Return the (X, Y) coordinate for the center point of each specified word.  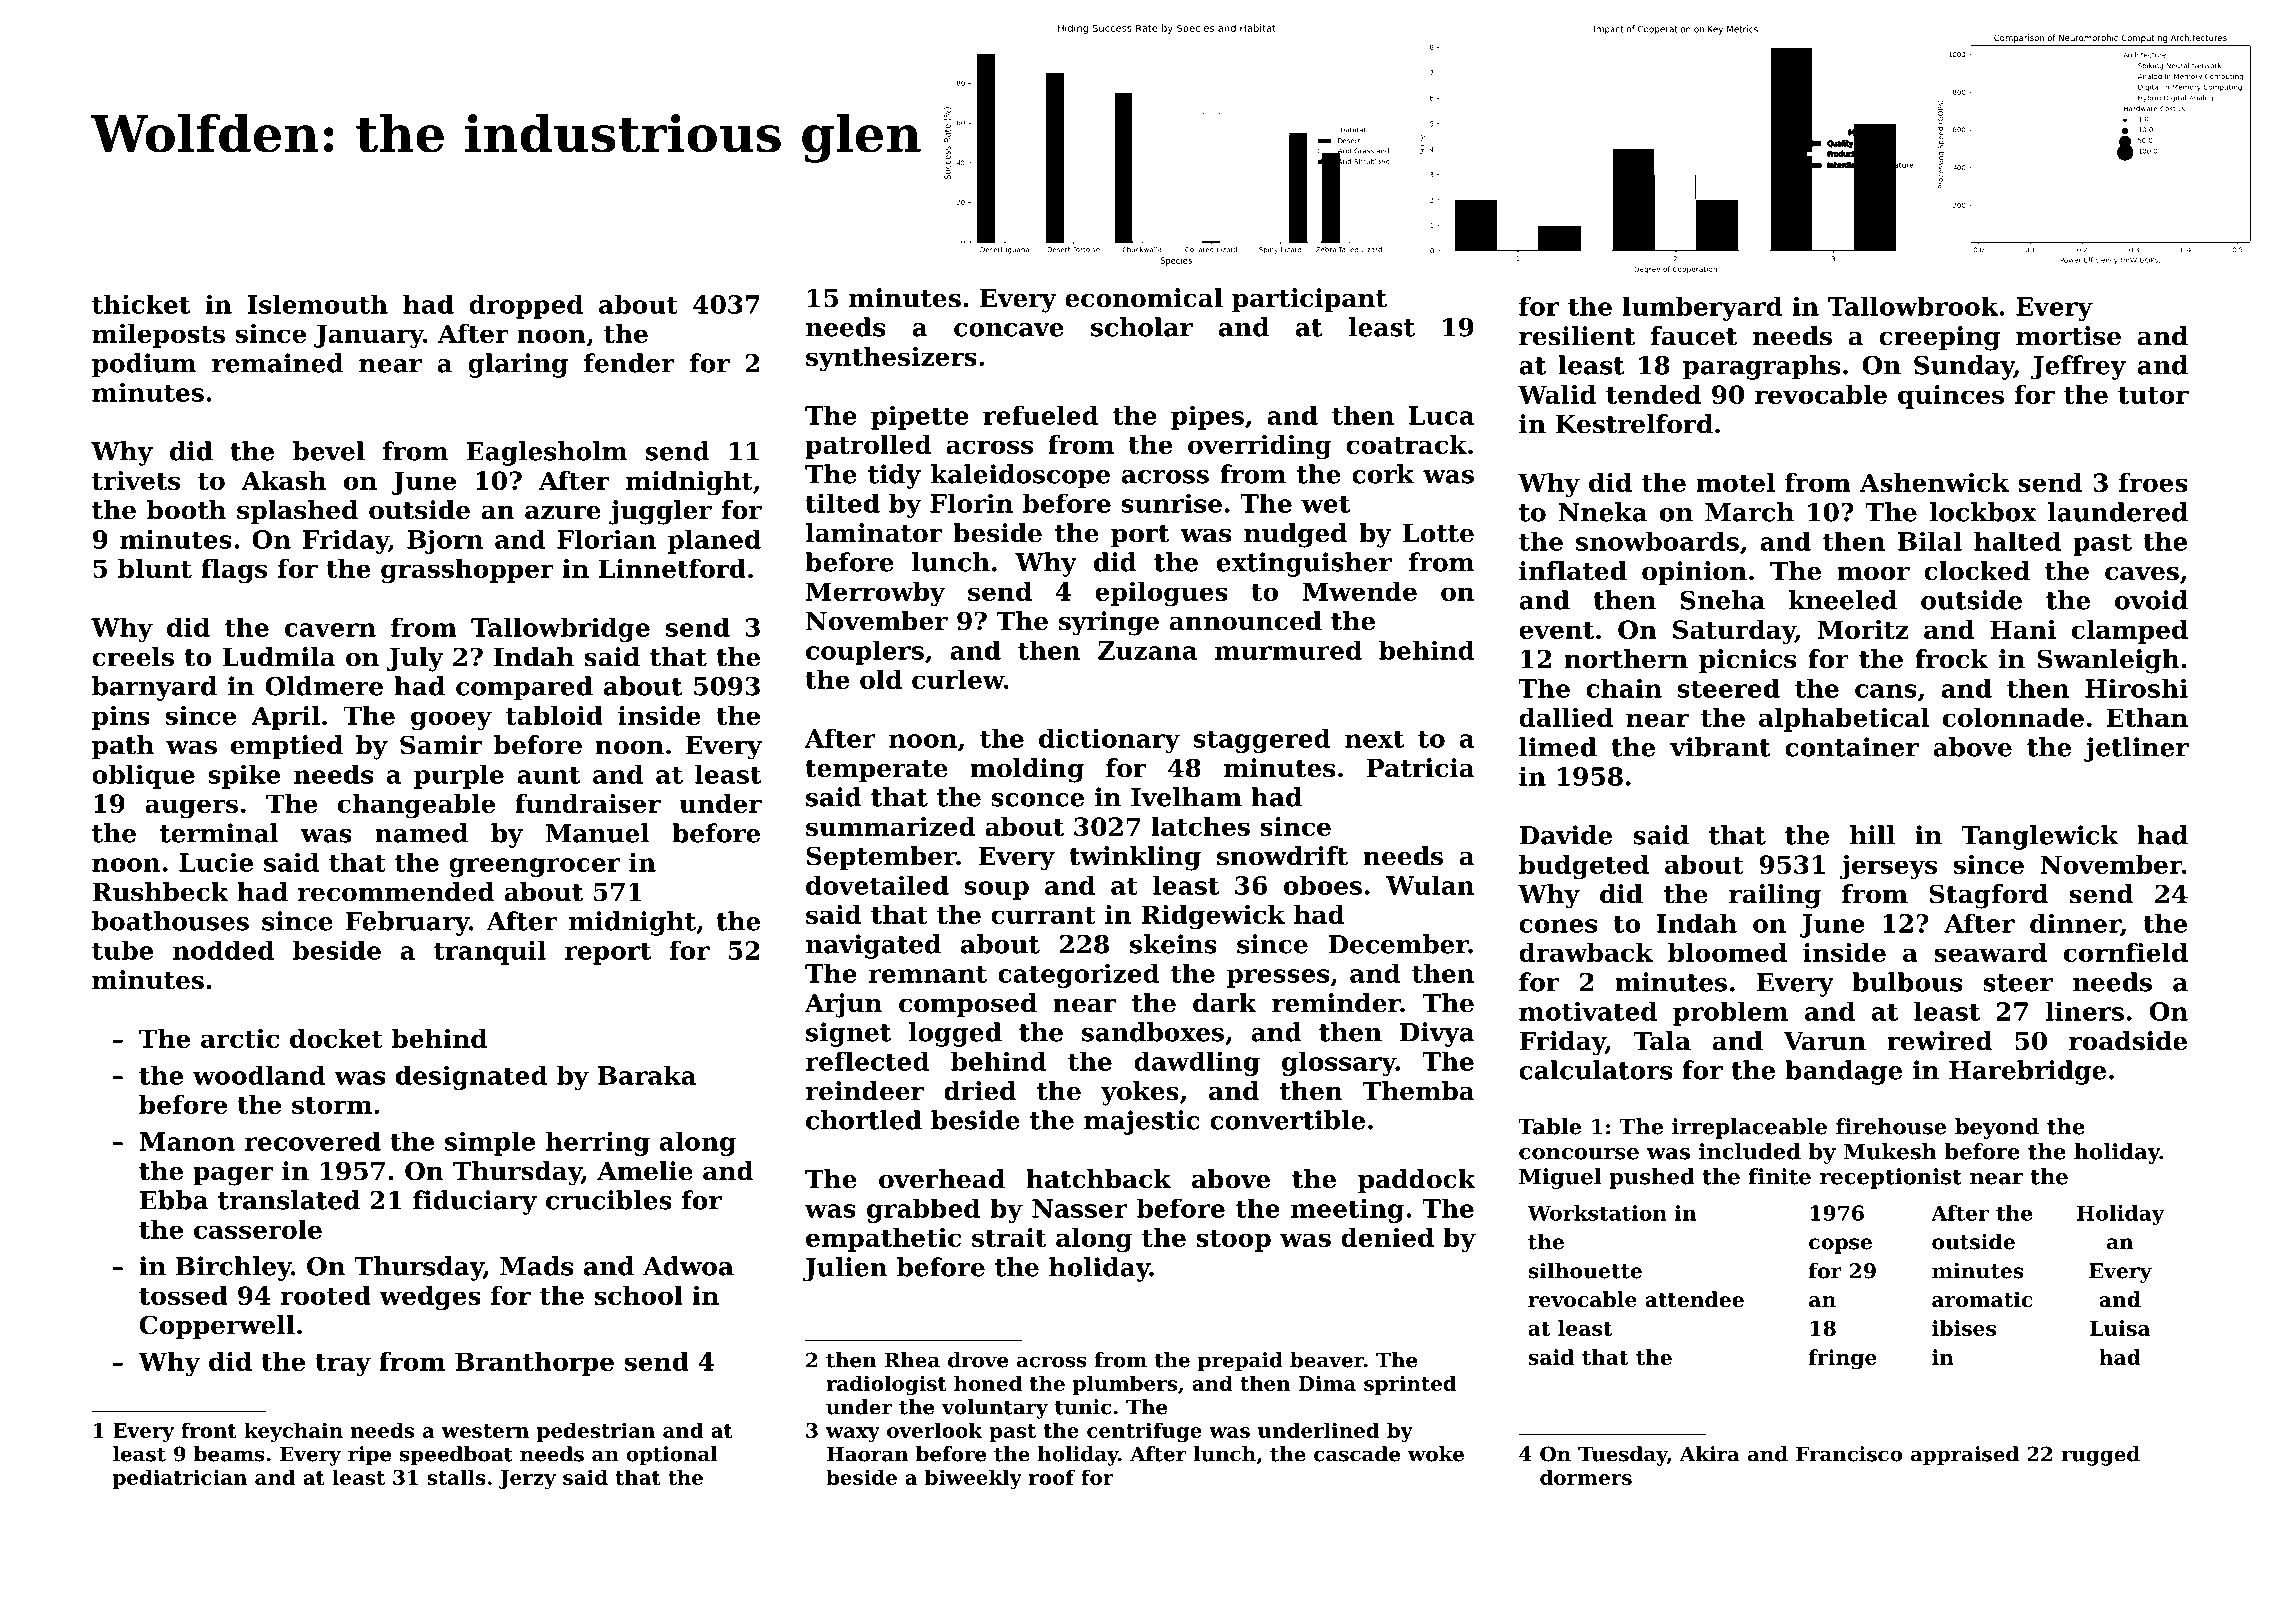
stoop (1233, 1241)
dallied (1566, 717)
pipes (1207, 417)
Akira (1709, 1454)
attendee (1694, 1299)
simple (490, 1144)
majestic (1142, 1122)
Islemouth (318, 304)
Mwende (1360, 591)
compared (524, 688)
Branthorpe (534, 1364)
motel (1735, 482)
